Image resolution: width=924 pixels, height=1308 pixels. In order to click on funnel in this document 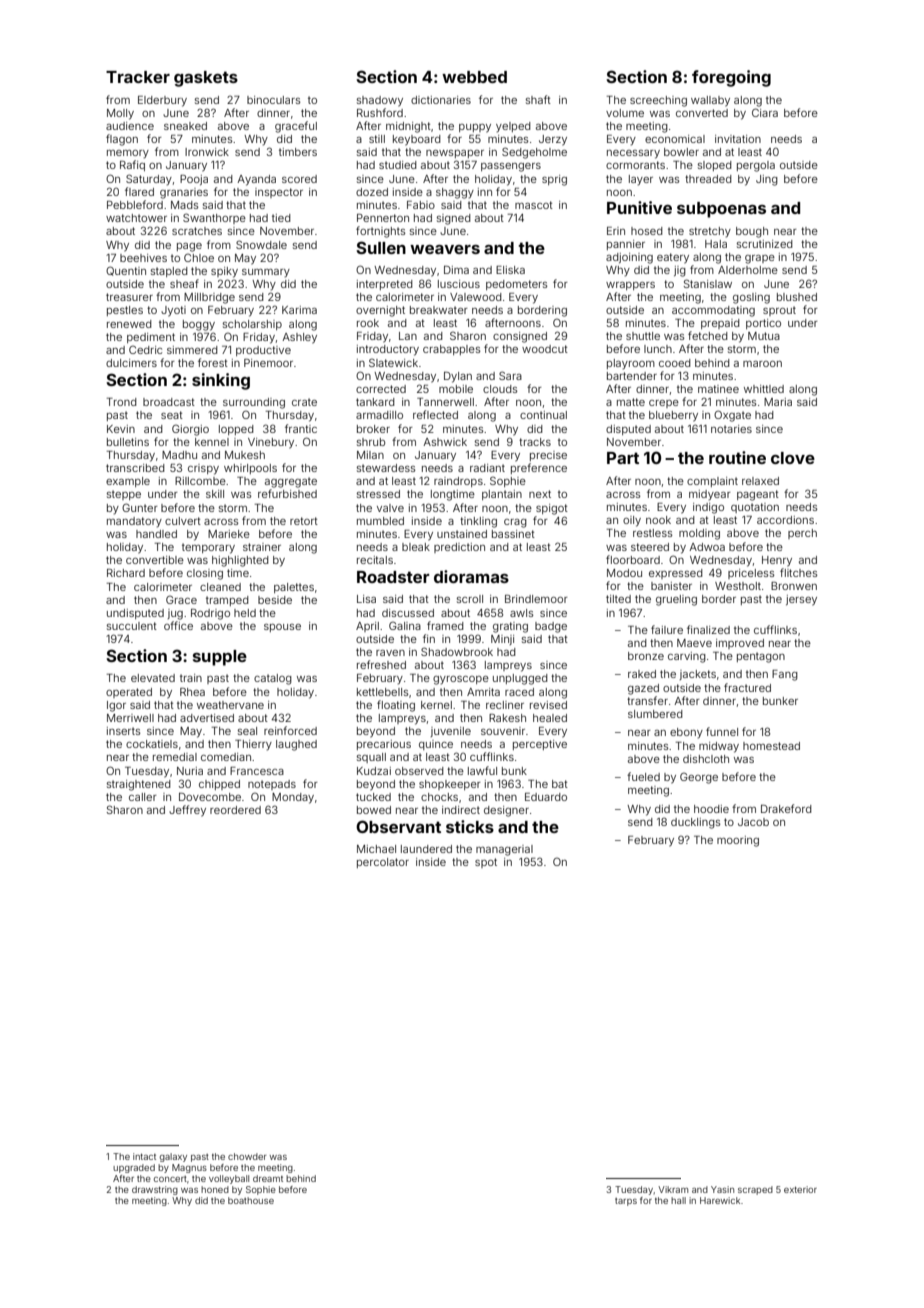, I will do `click(722, 731)`.
